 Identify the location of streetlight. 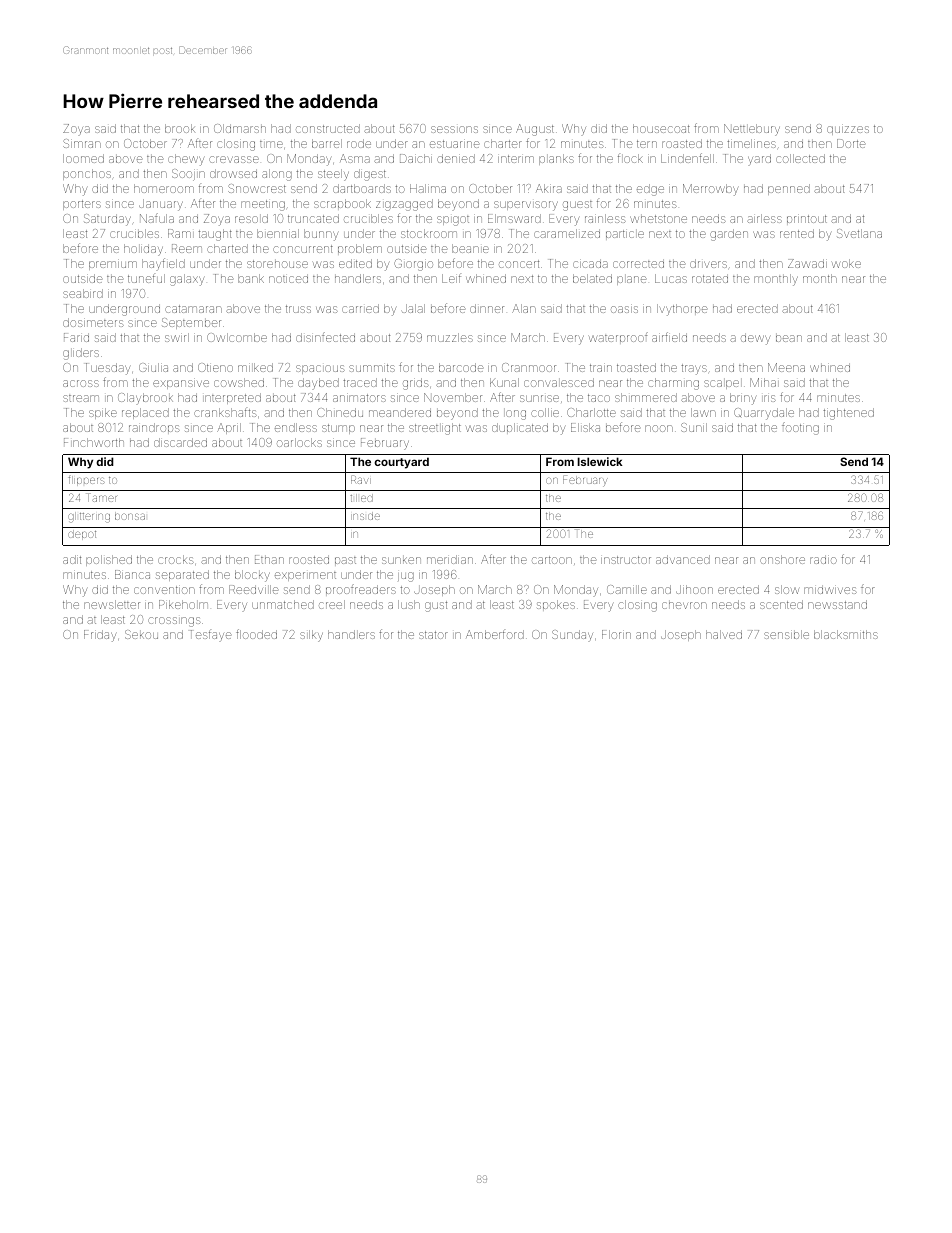
(435, 429).
